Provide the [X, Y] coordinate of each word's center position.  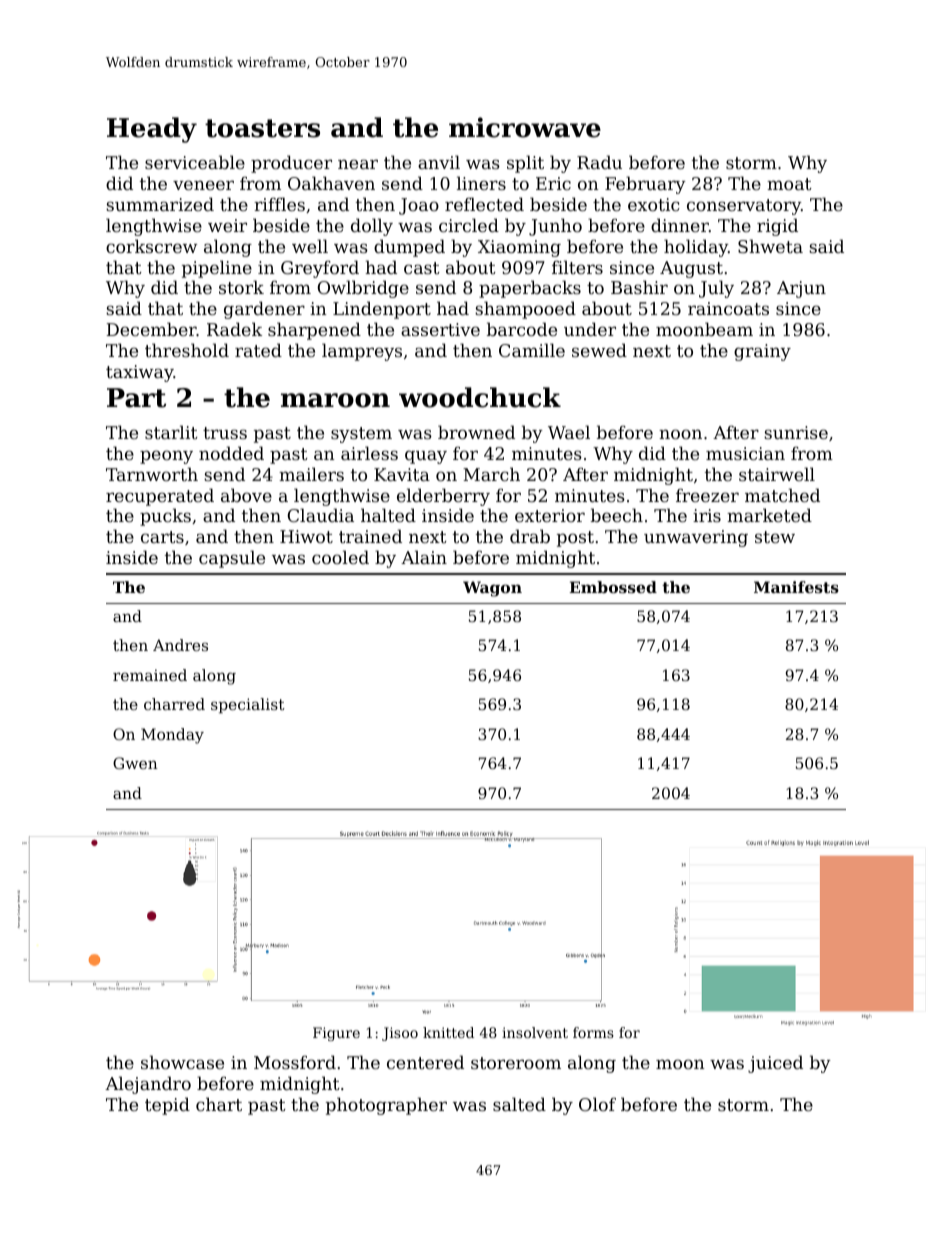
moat [789, 184]
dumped [409, 248]
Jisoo [400, 1034]
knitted [448, 1032]
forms [593, 1032]
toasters [262, 128]
